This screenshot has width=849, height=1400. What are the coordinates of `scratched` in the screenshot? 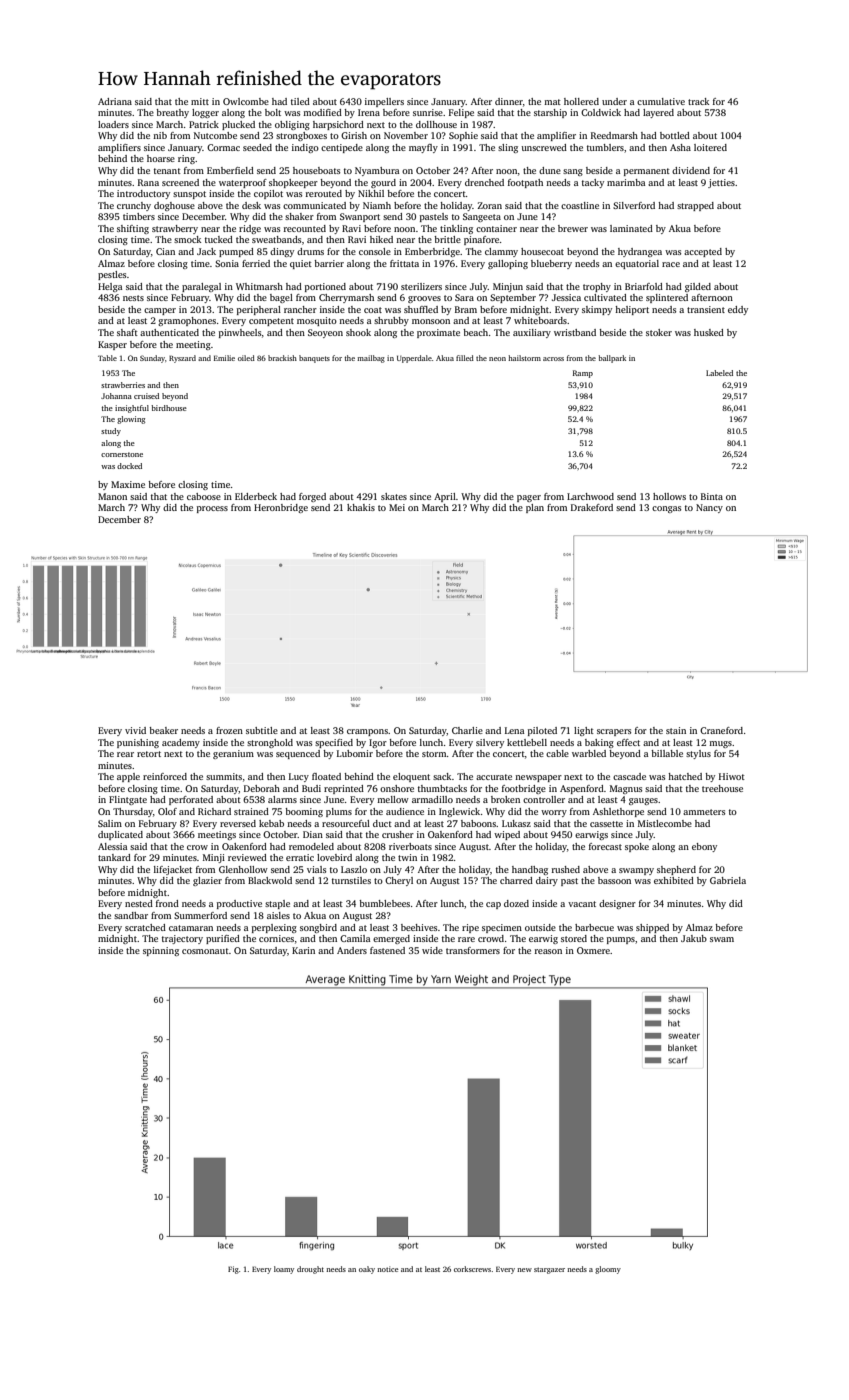 It's located at (145, 927).
